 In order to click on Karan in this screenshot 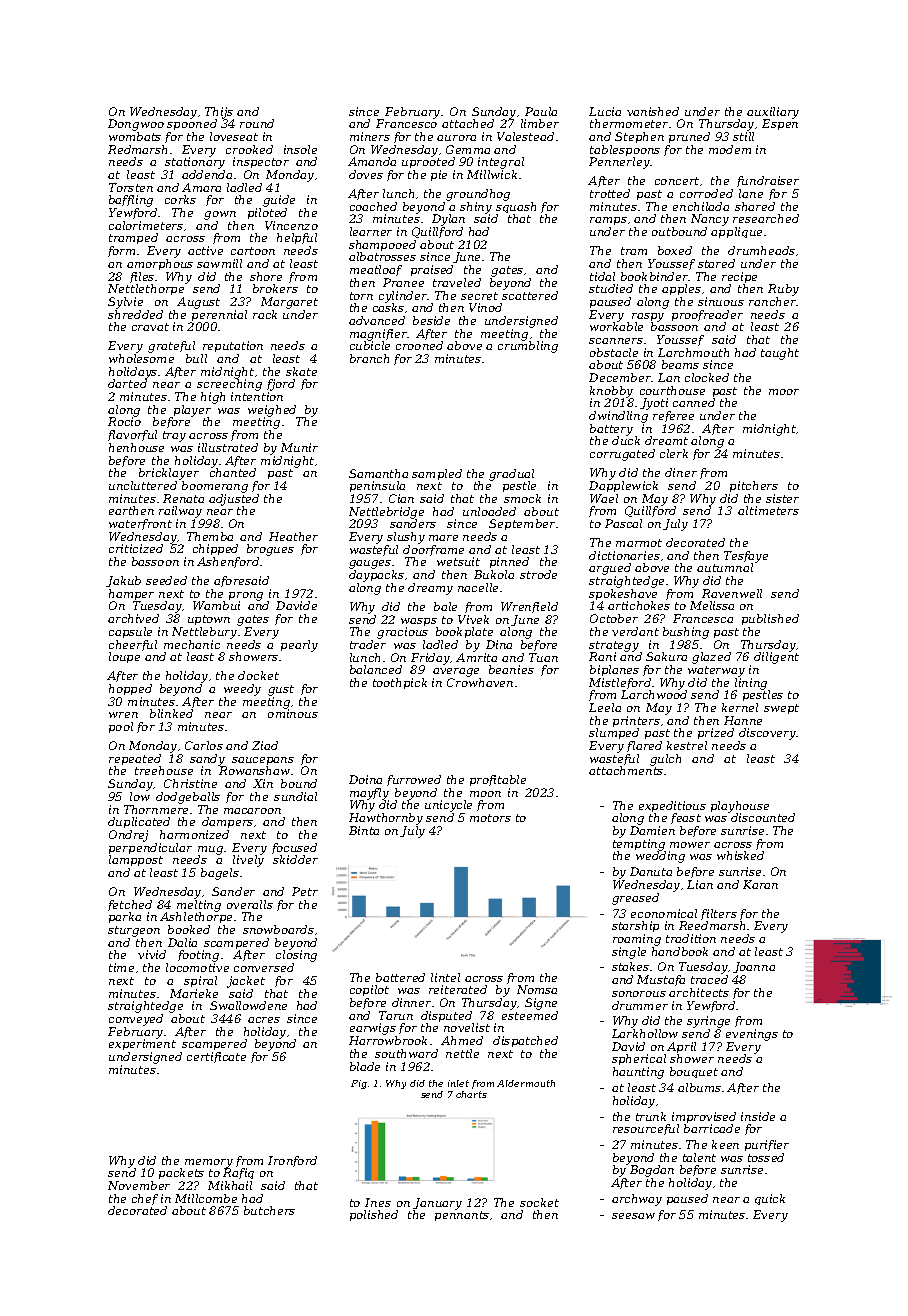, I will do `click(760, 884)`.
